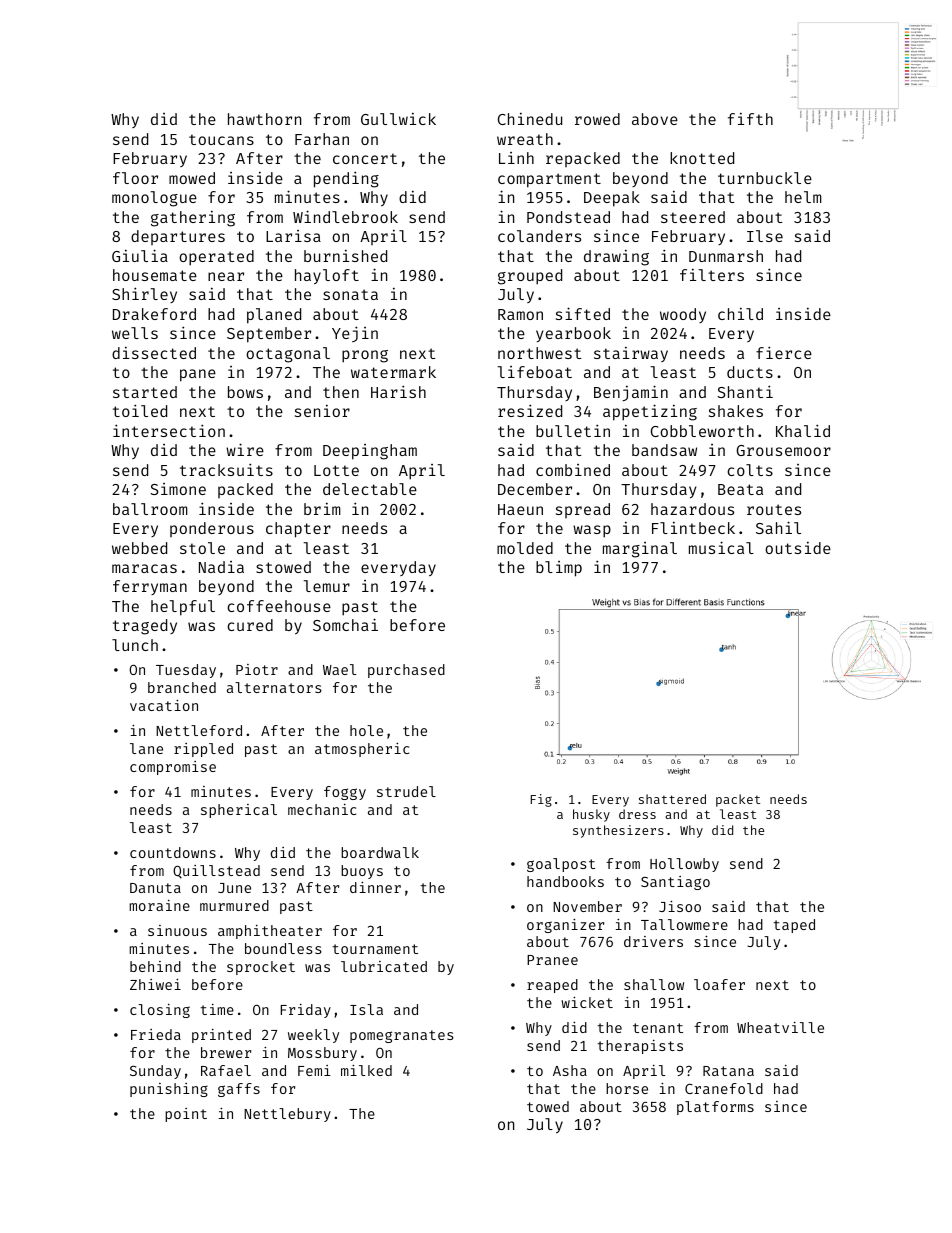 This image has height=1233, width=952. What do you see at coordinates (370, 489) in the image?
I see `delectable` at bounding box center [370, 489].
